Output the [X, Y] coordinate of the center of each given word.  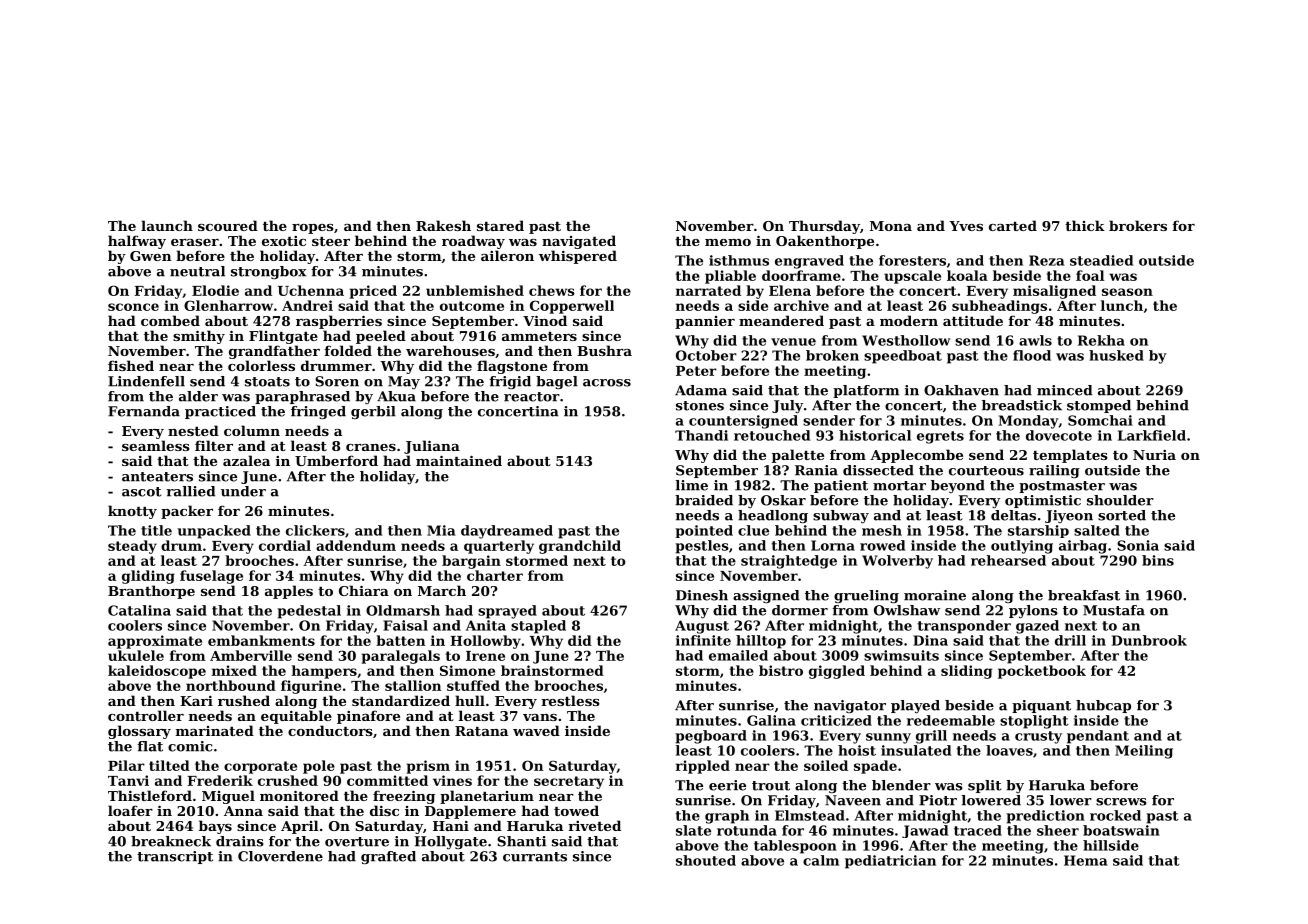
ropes [313, 229]
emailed [738, 655]
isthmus [739, 260]
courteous [986, 471]
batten [400, 640]
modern [909, 320]
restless [570, 700]
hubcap [1103, 706]
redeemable [951, 720]
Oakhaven [961, 390]
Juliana [432, 447]
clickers [315, 530]
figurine [311, 687]
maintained [459, 460]
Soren [337, 381]
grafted [388, 857]
